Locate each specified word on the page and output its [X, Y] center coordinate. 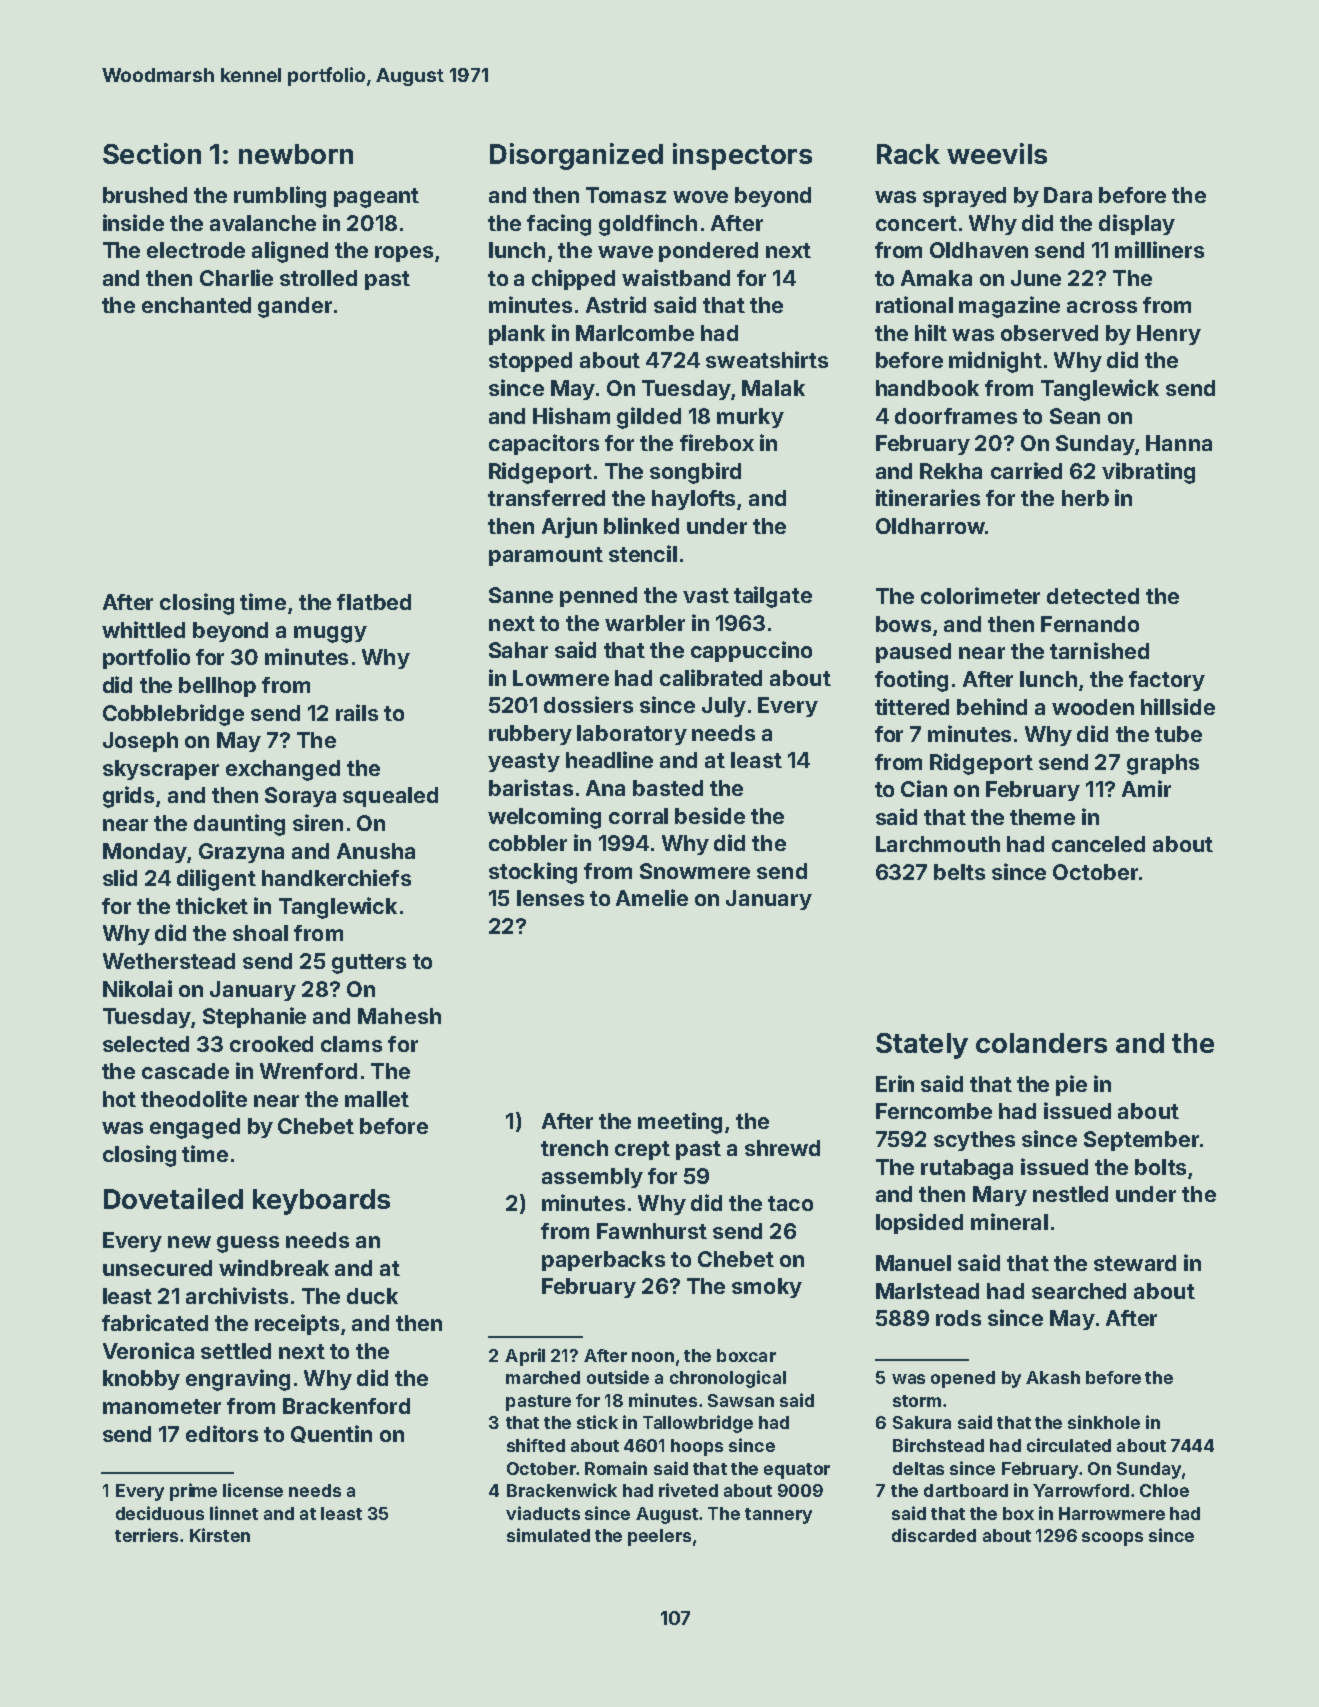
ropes [404, 254]
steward [1135, 1263]
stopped [530, 362]
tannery [778, 1516]
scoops [1112, 1539]
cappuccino [751, 651]
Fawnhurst [652, 1231]
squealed [390, 797]
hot [119, 1099]
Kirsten [220, 1535]
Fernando [1090, 624]
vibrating [1148, 473]
